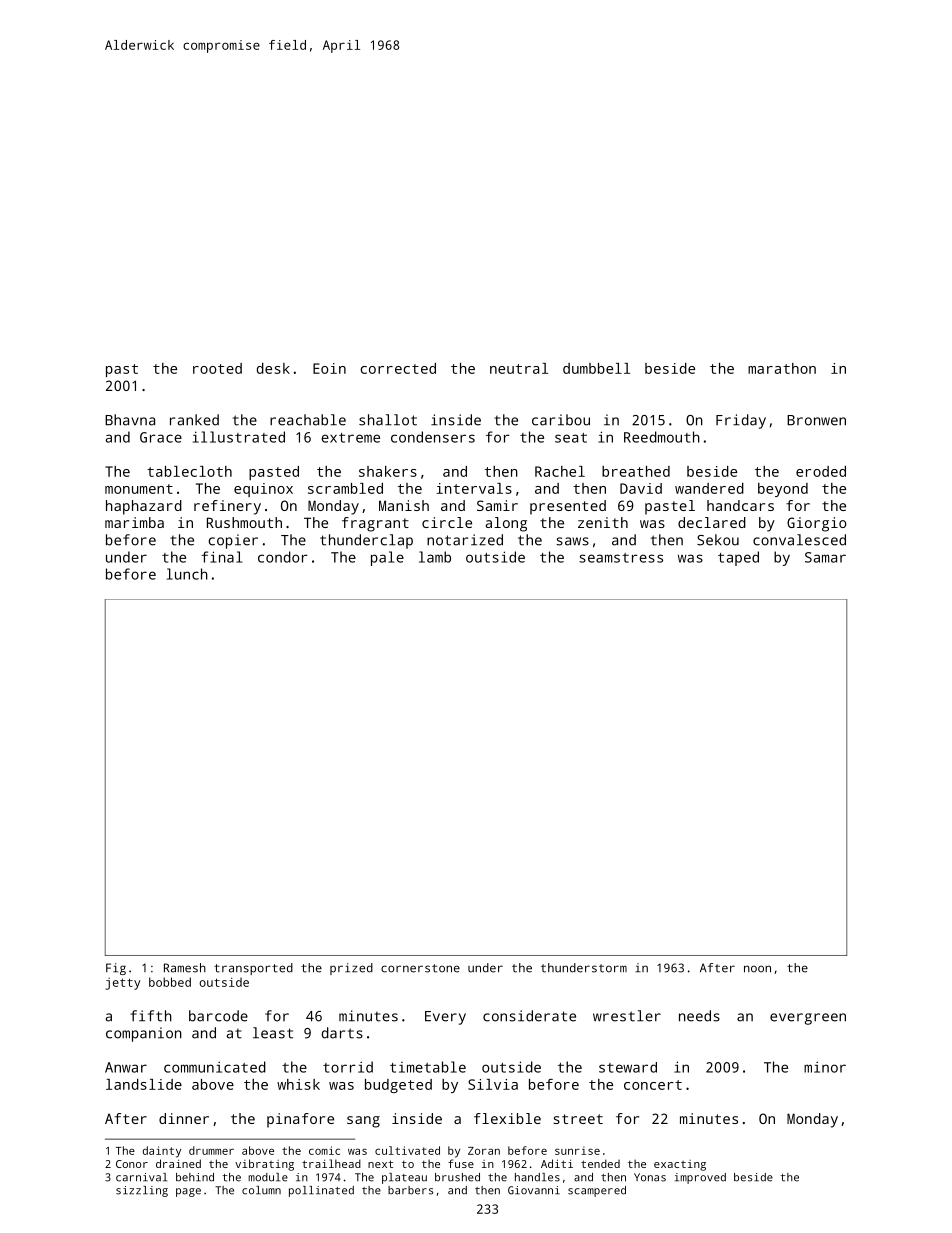  I want to click on dinner, so click(184, 1118).
